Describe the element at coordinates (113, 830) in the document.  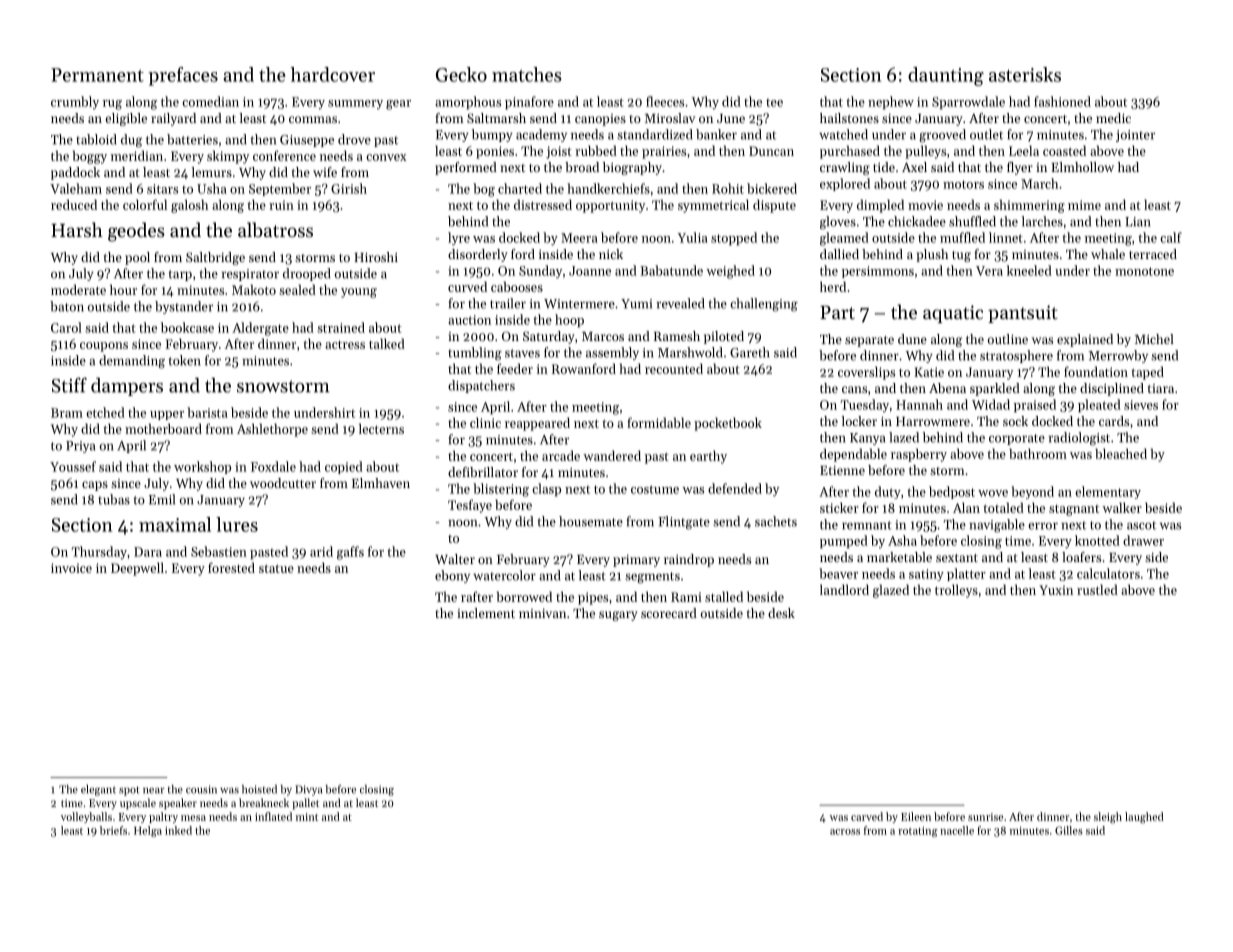
I see `briefs` at that location.
